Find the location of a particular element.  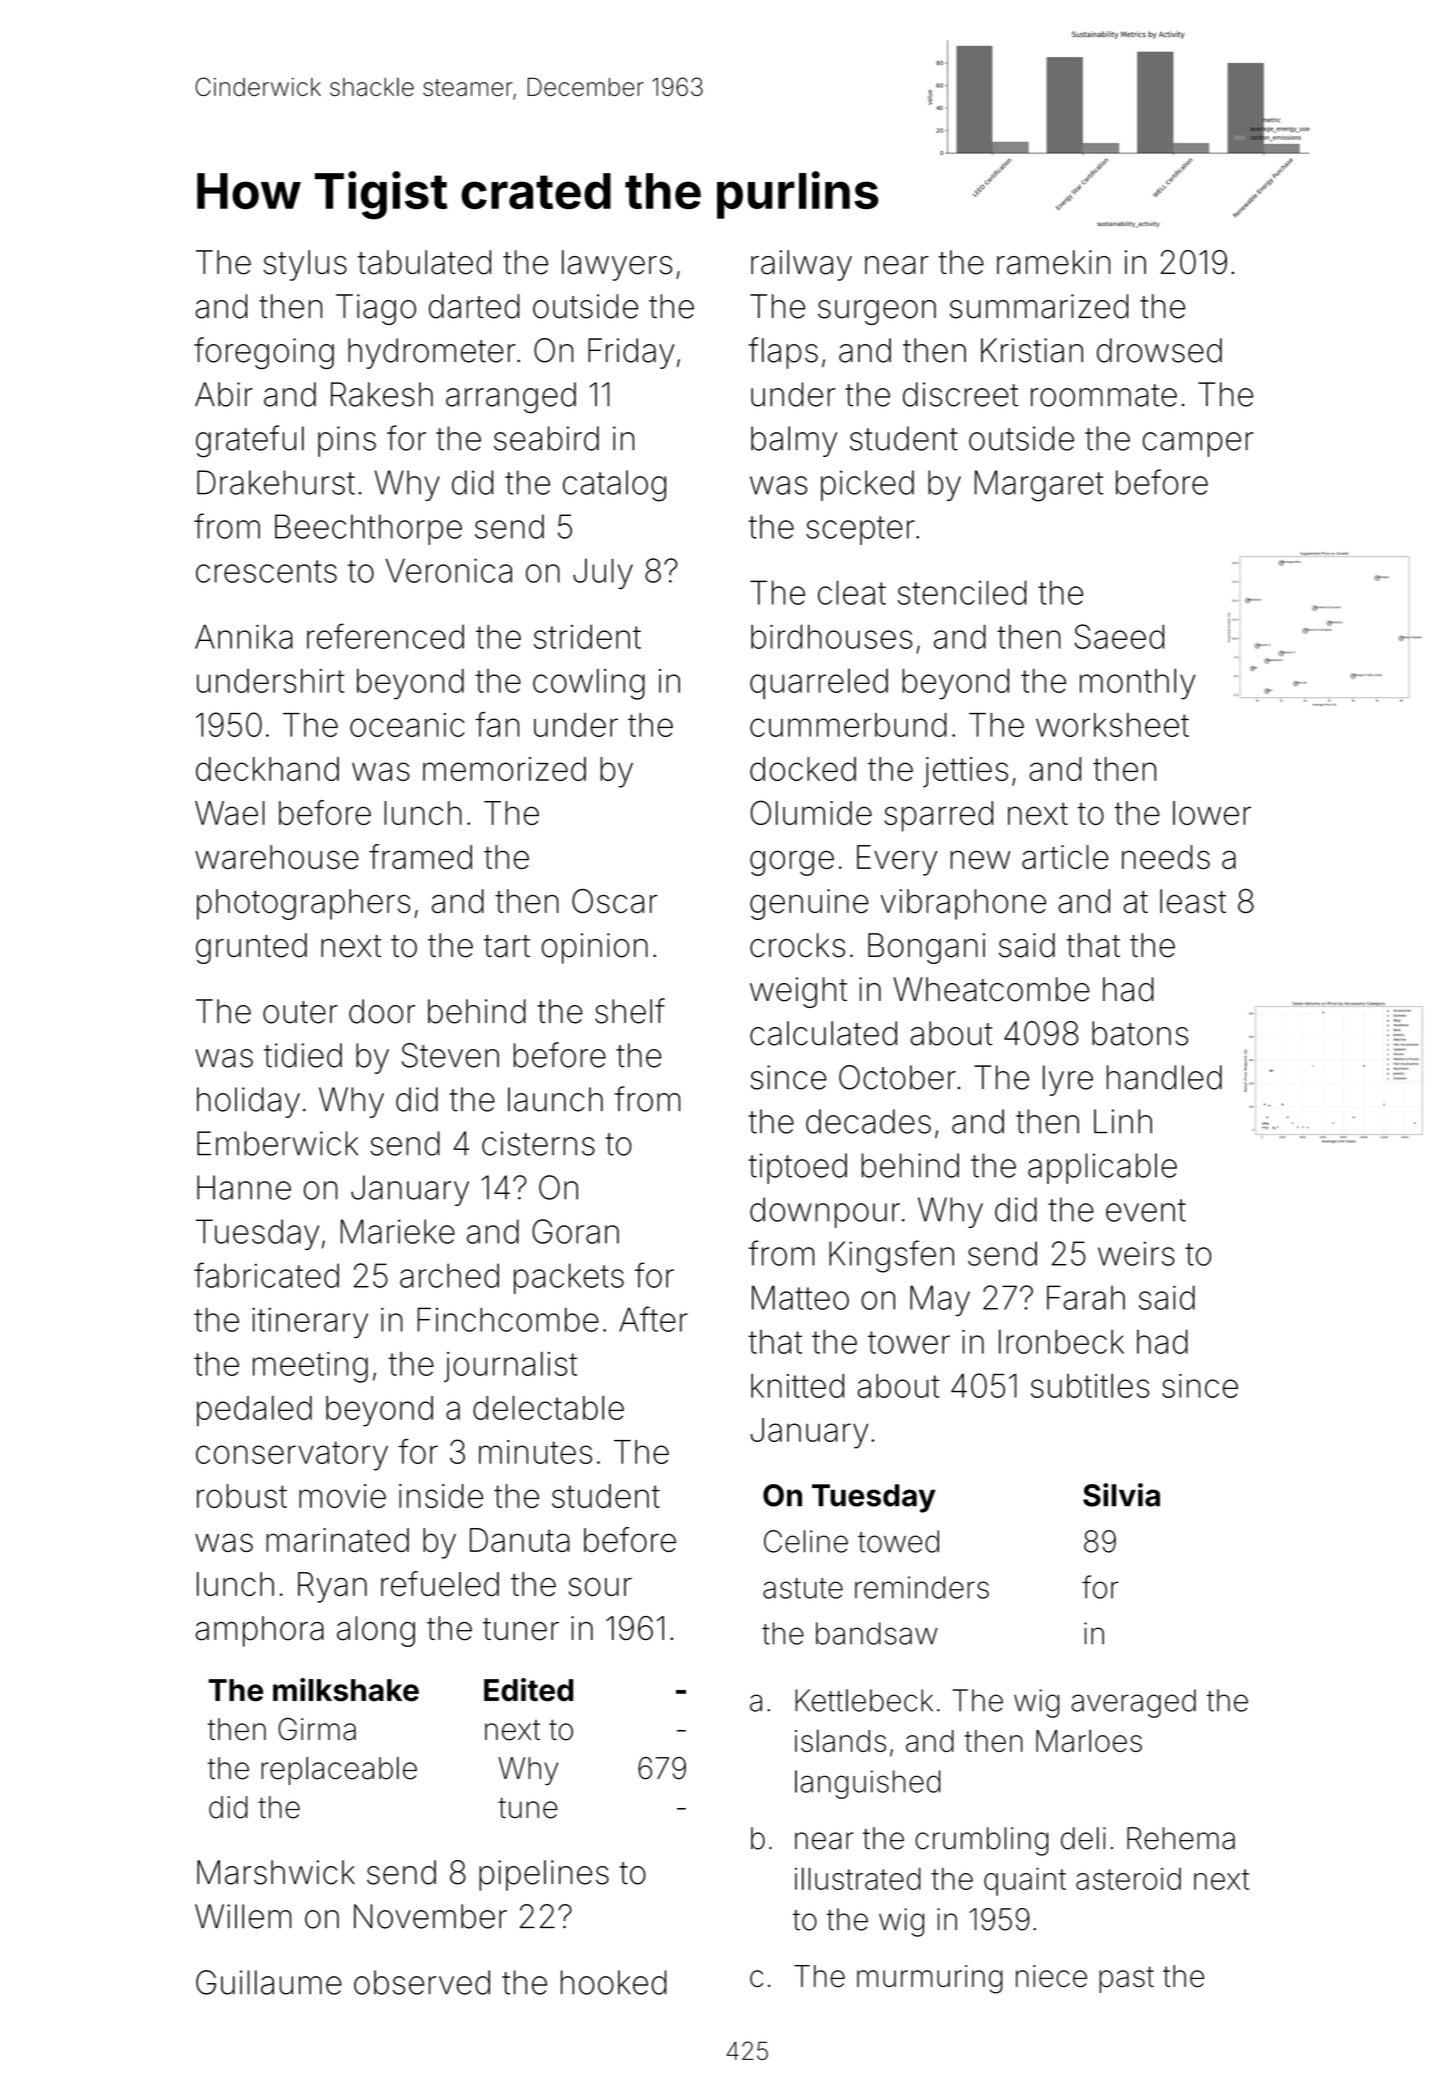

shelf is located at coordinates (630, 1011).
